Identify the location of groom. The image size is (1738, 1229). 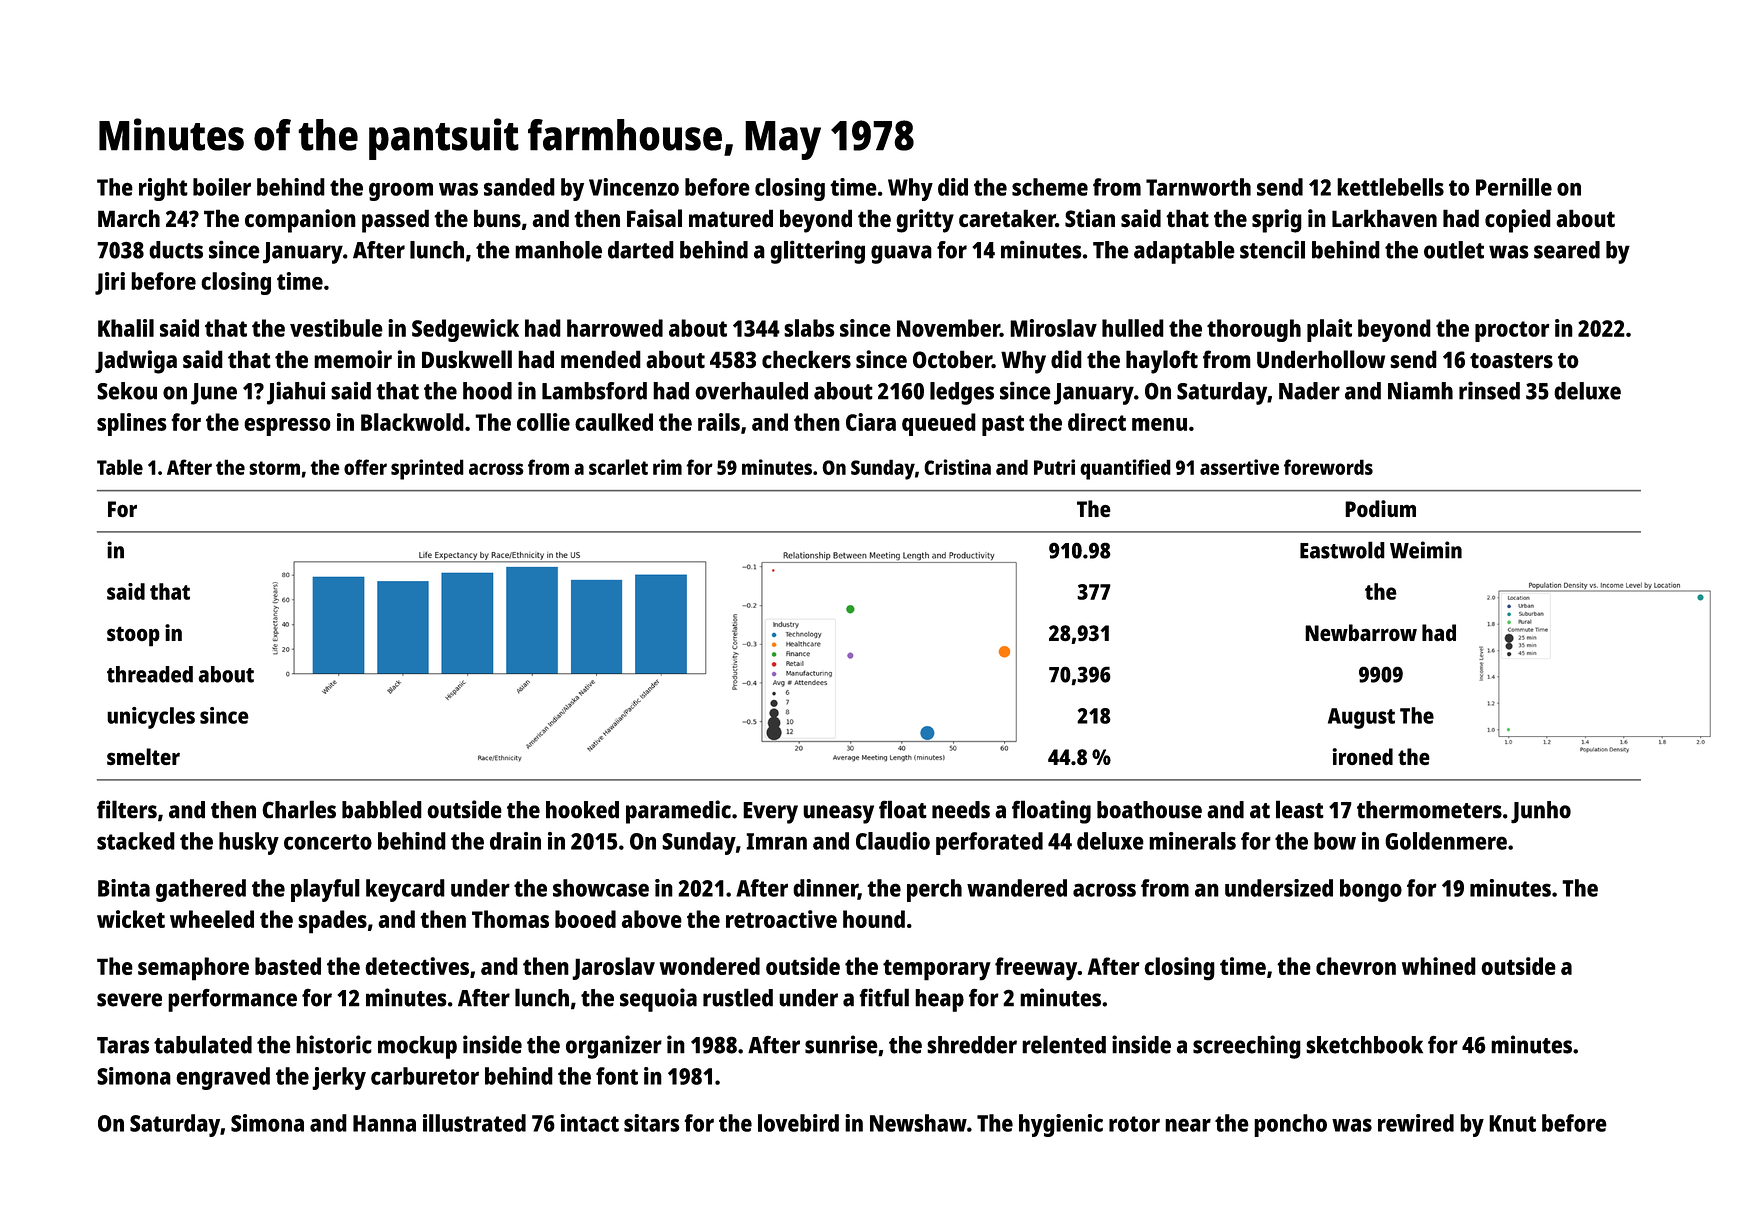
(401, 191).
